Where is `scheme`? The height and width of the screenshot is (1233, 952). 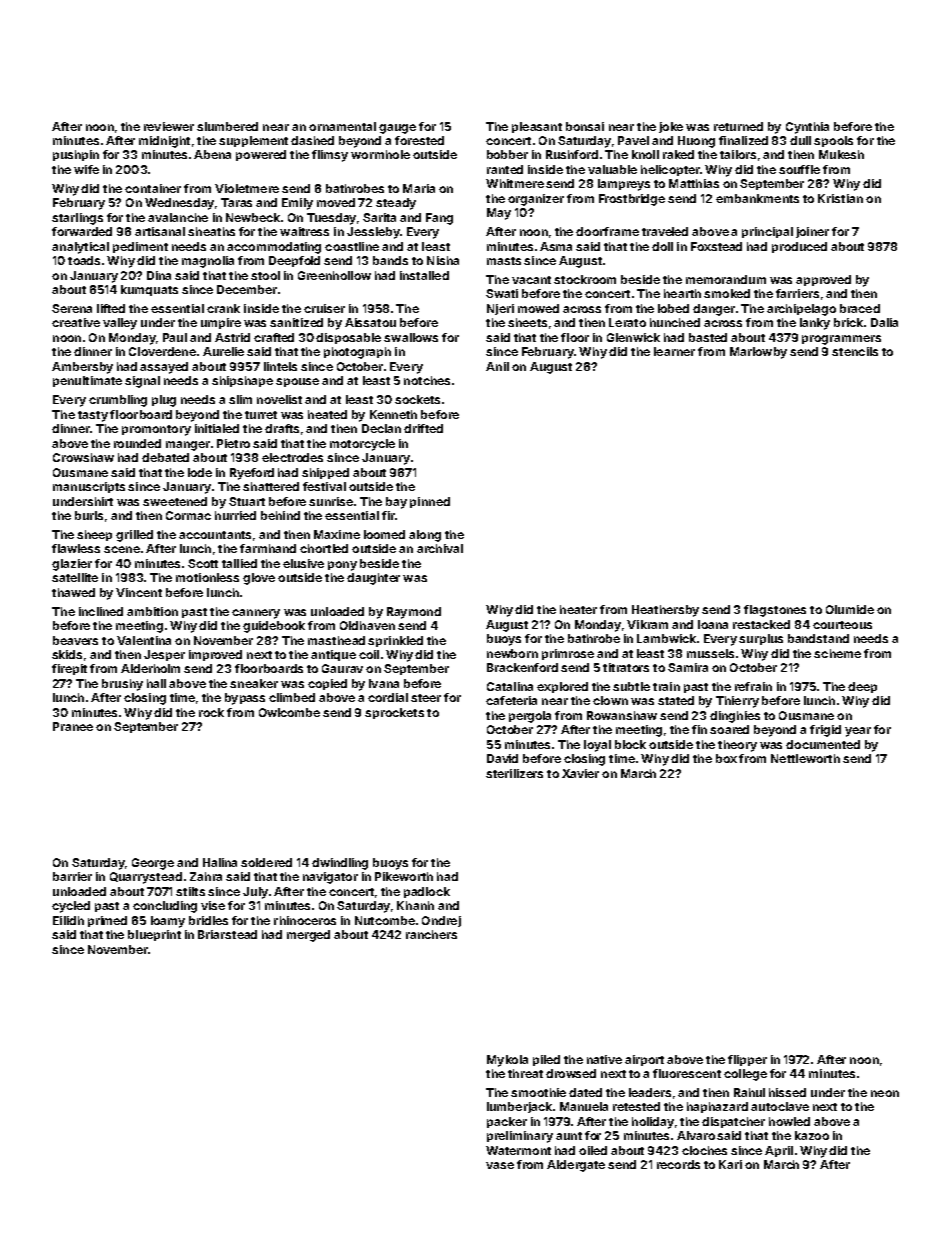 scheme is located at coordinates (837, 653).
